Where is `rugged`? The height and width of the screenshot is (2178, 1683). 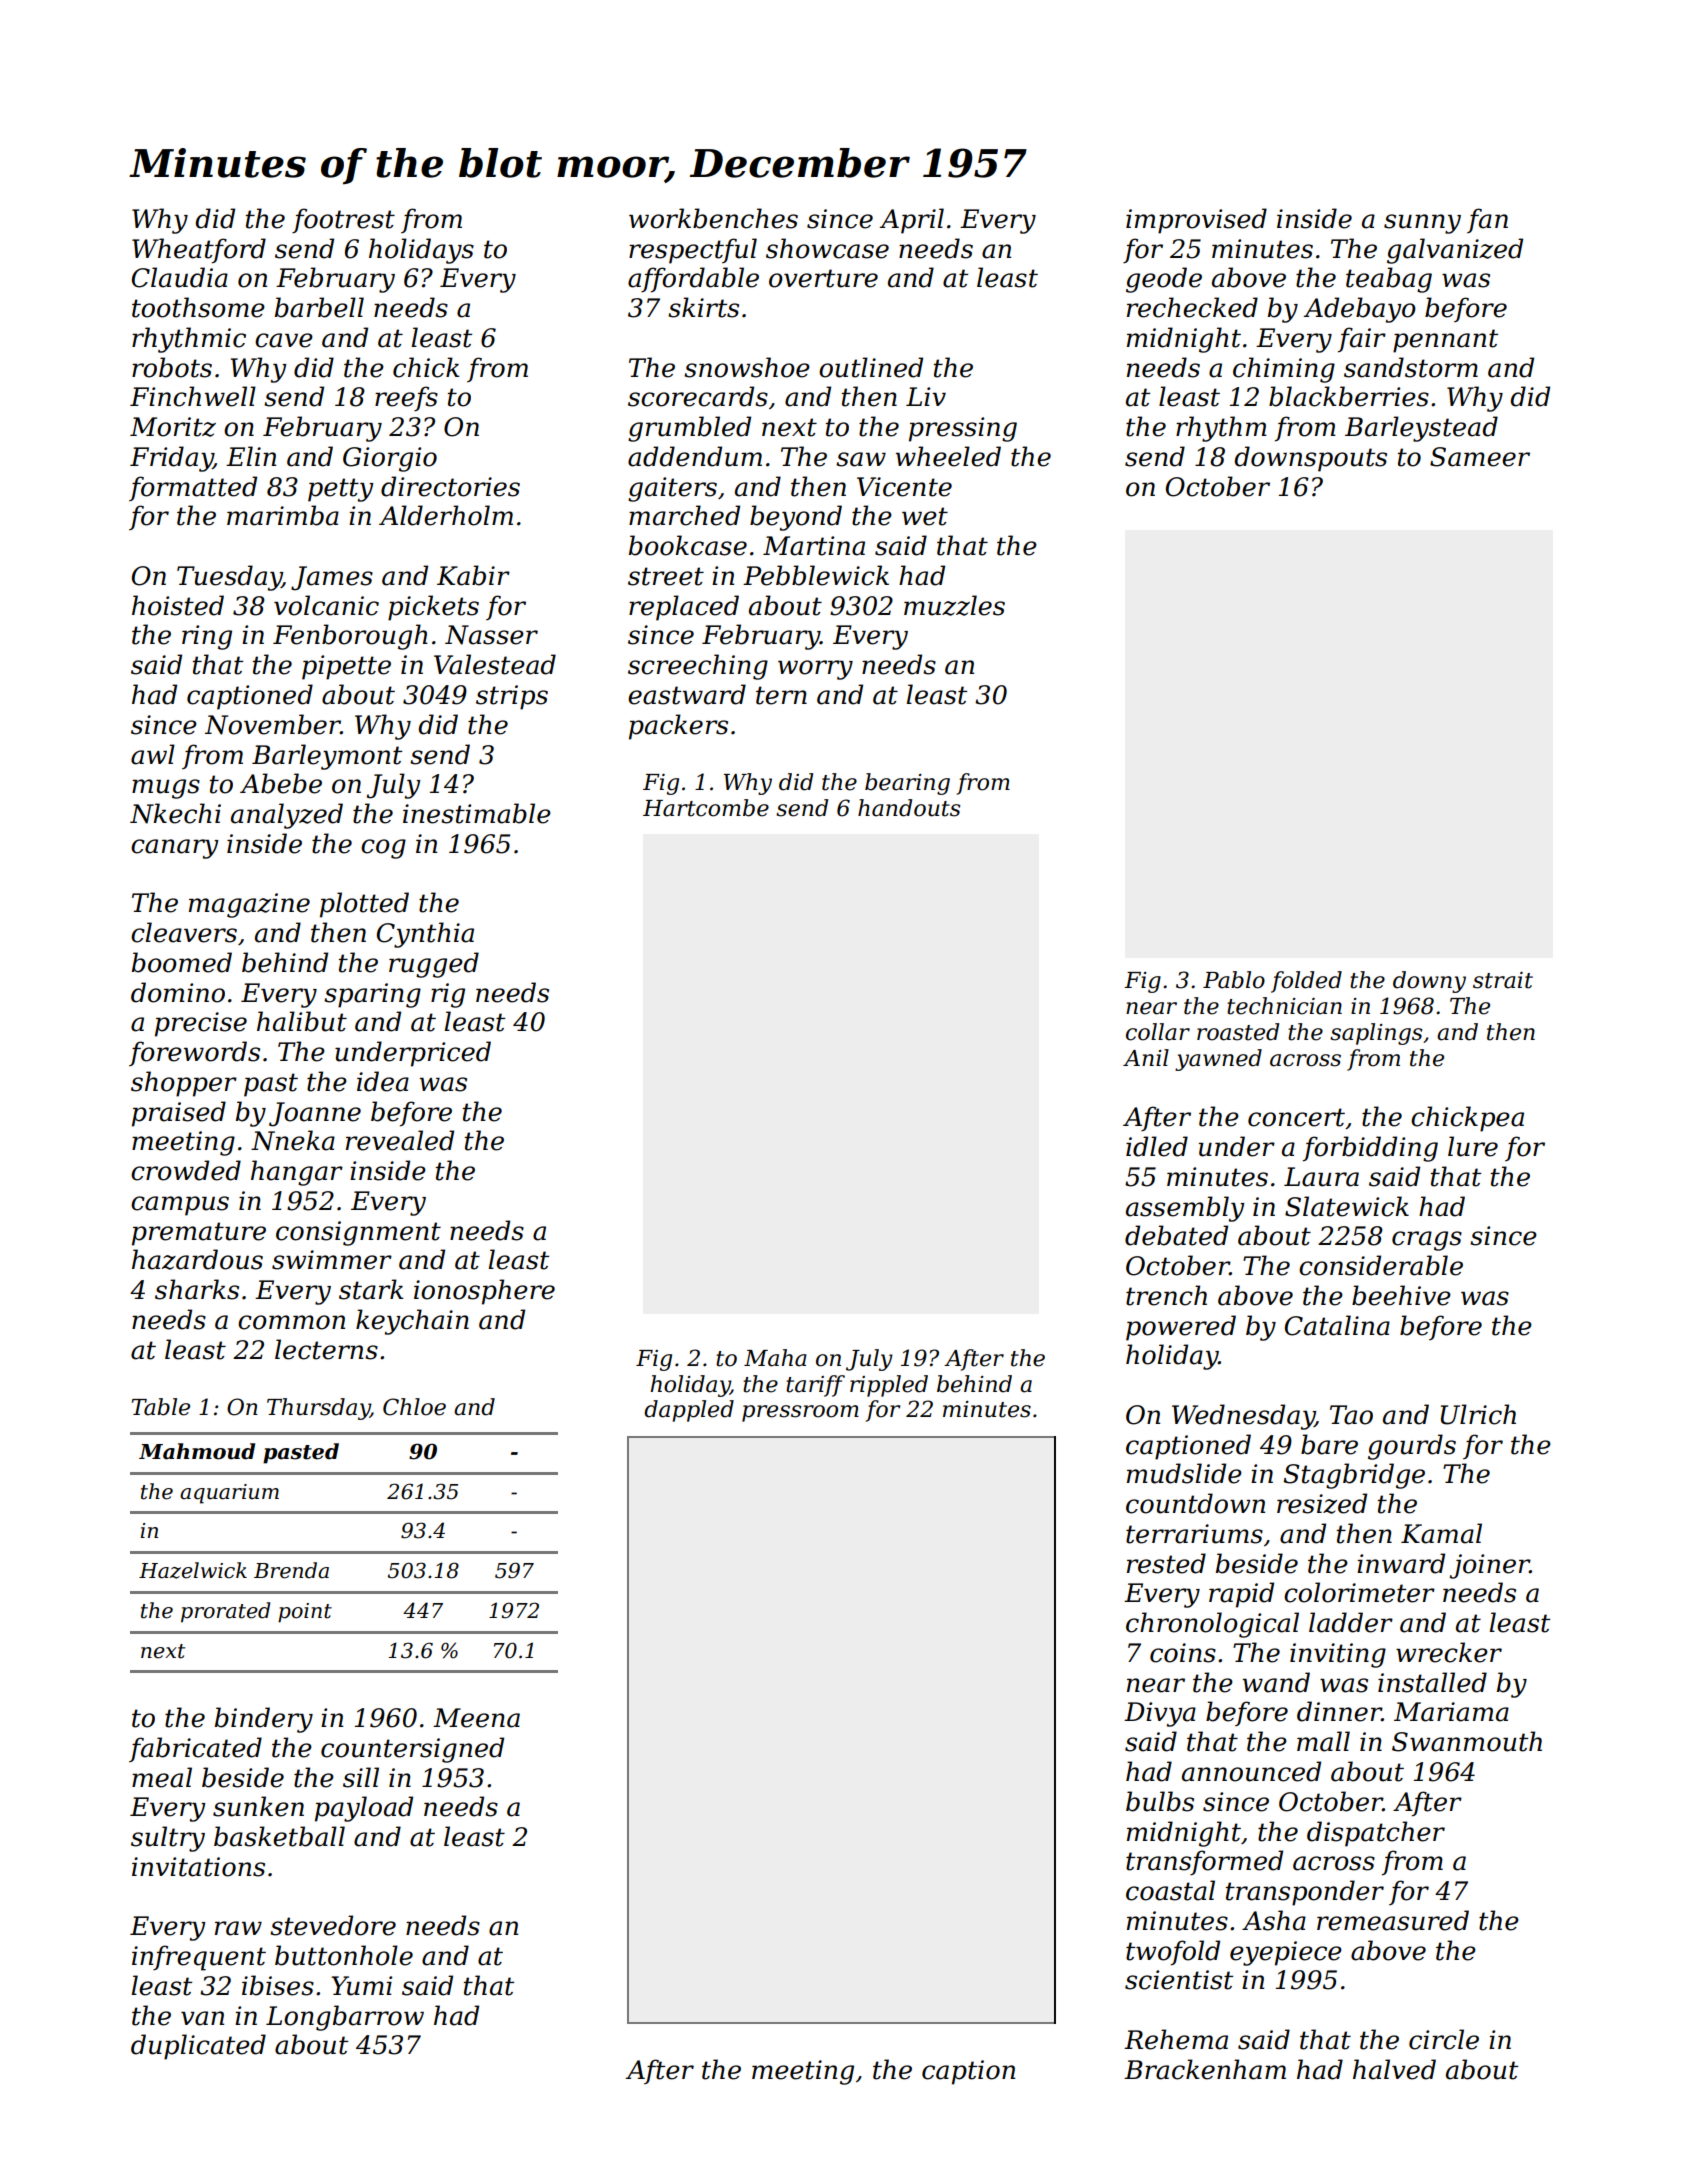 rugged is located at coordinates (434, 965).
